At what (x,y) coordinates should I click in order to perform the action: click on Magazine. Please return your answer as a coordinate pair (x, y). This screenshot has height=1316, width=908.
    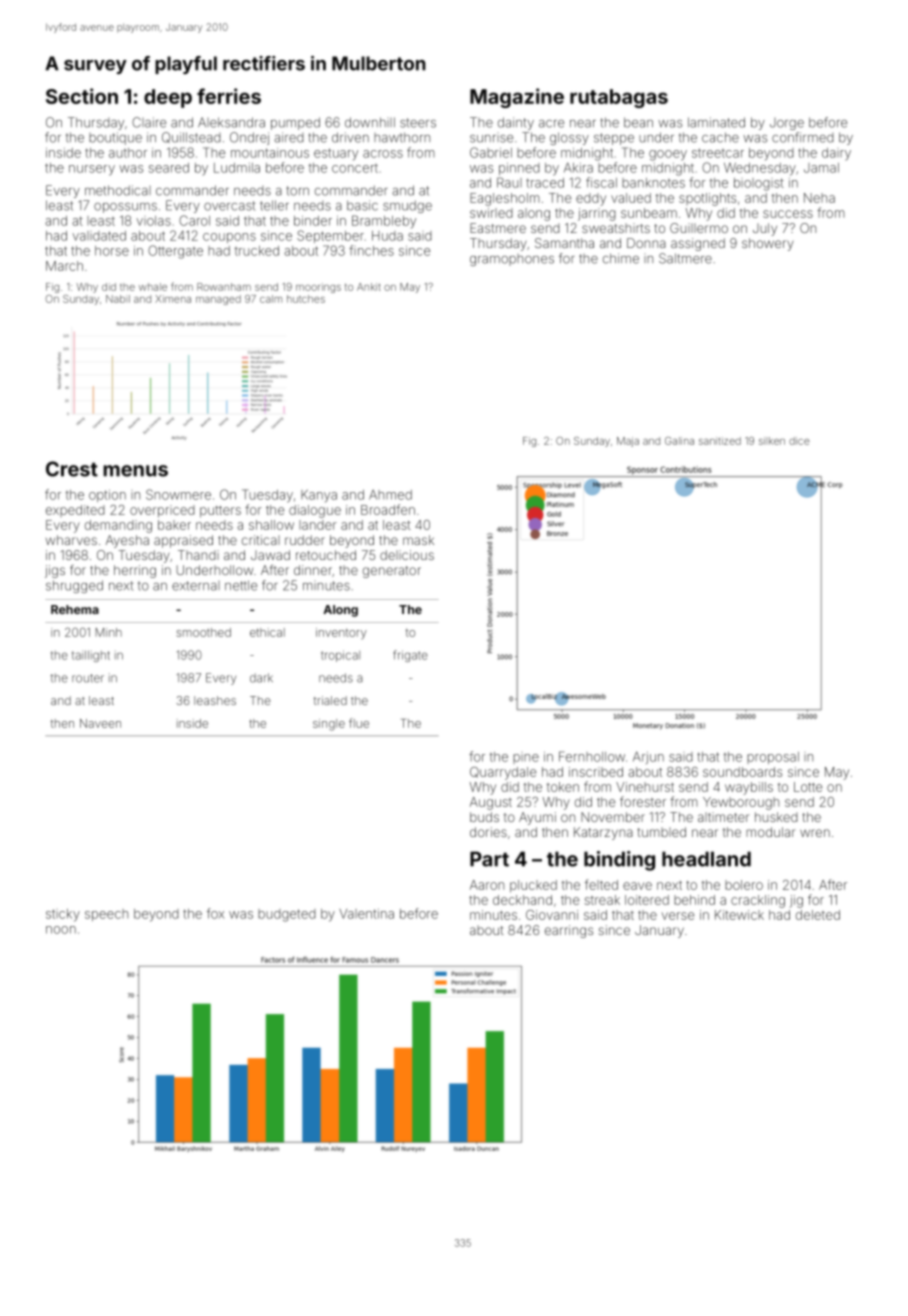
    Looking at the image, I should click on (517, 98).
